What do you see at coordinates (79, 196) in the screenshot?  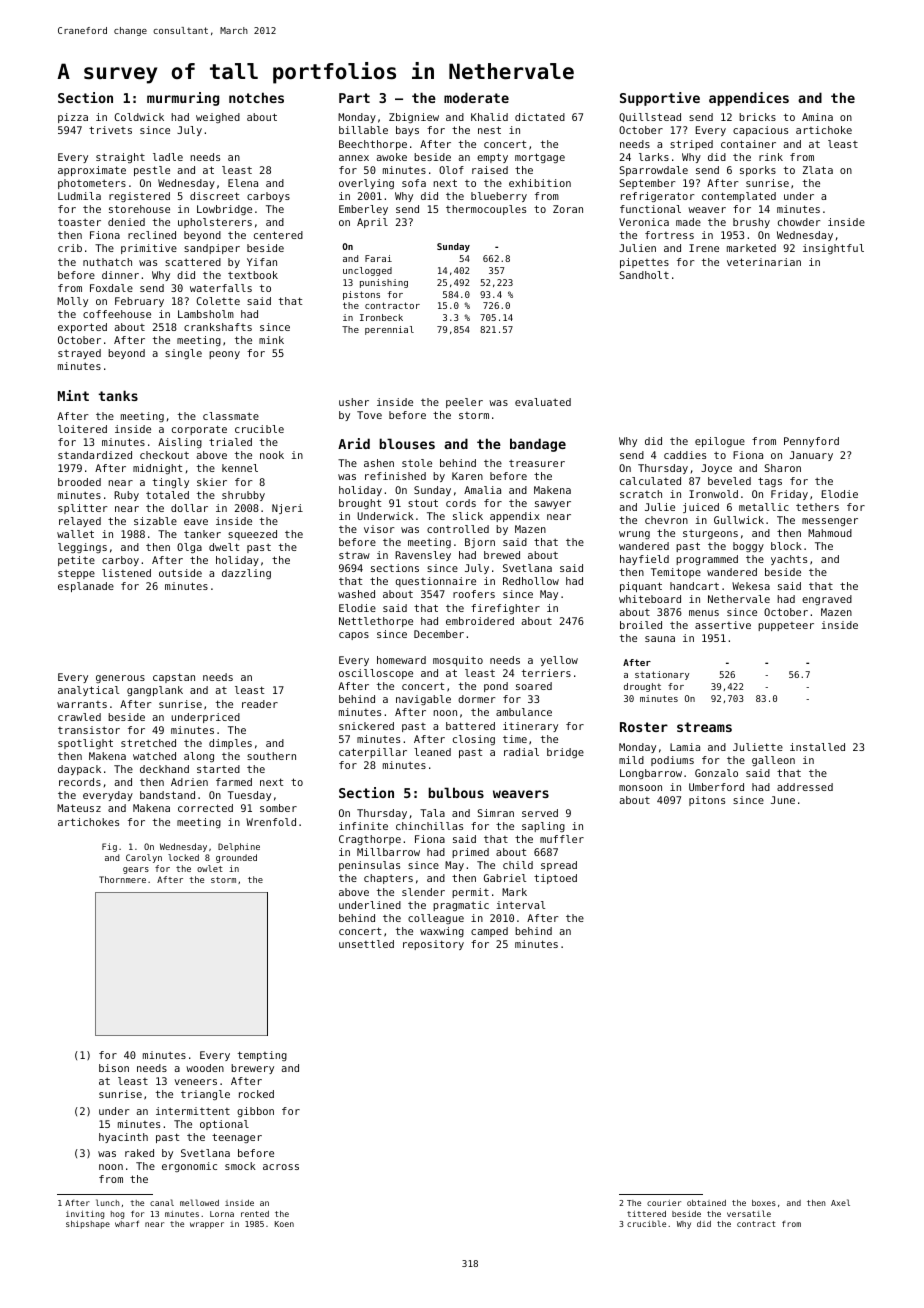 I see `Ludmila` at bounding box center [79, 196].
